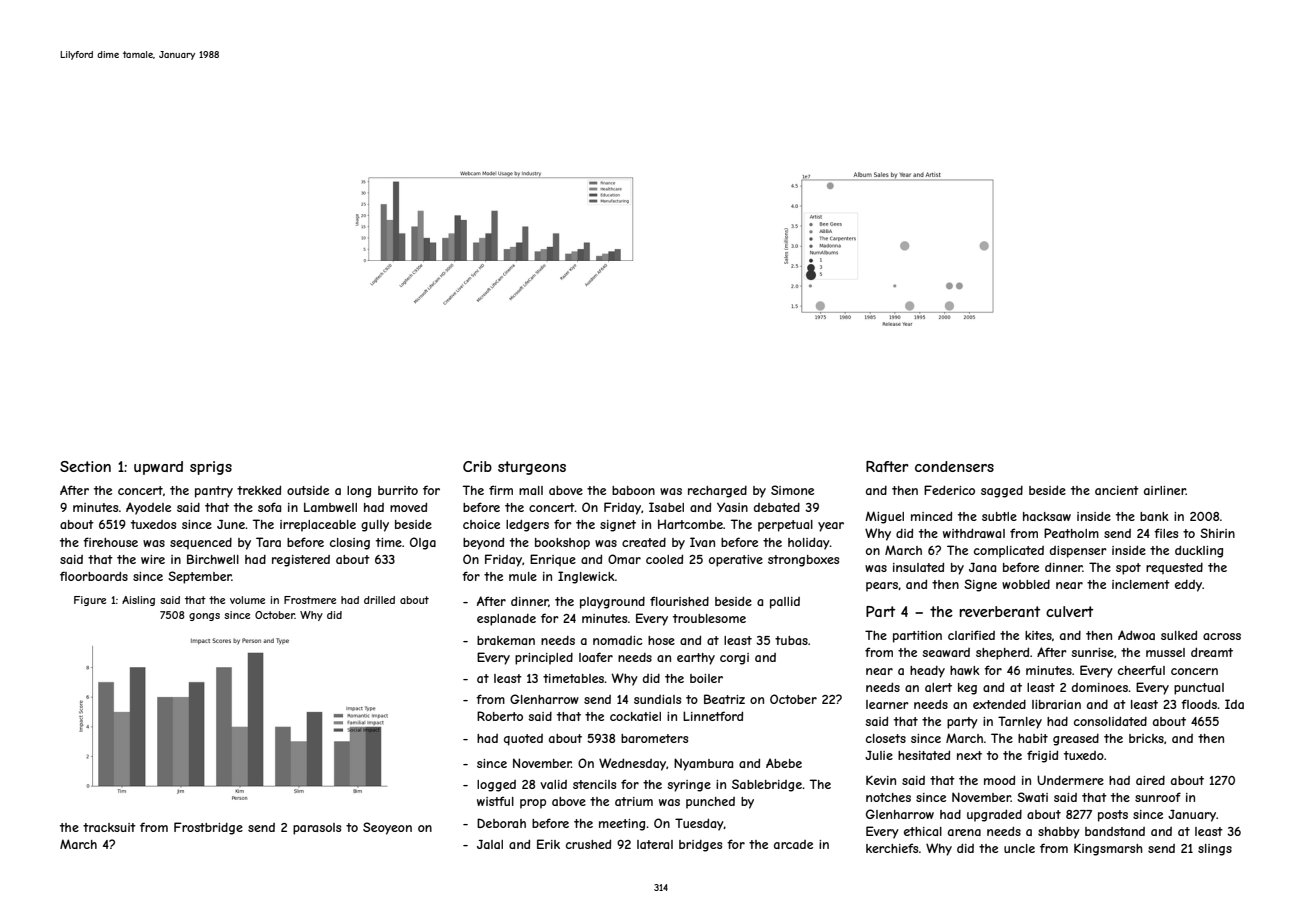 Image resolution: width=1308 pixels, height=924 pixels. What do you see at coordinates (562, 544) in the image?
I see `bookshop` at bounding box center [562, 544].
